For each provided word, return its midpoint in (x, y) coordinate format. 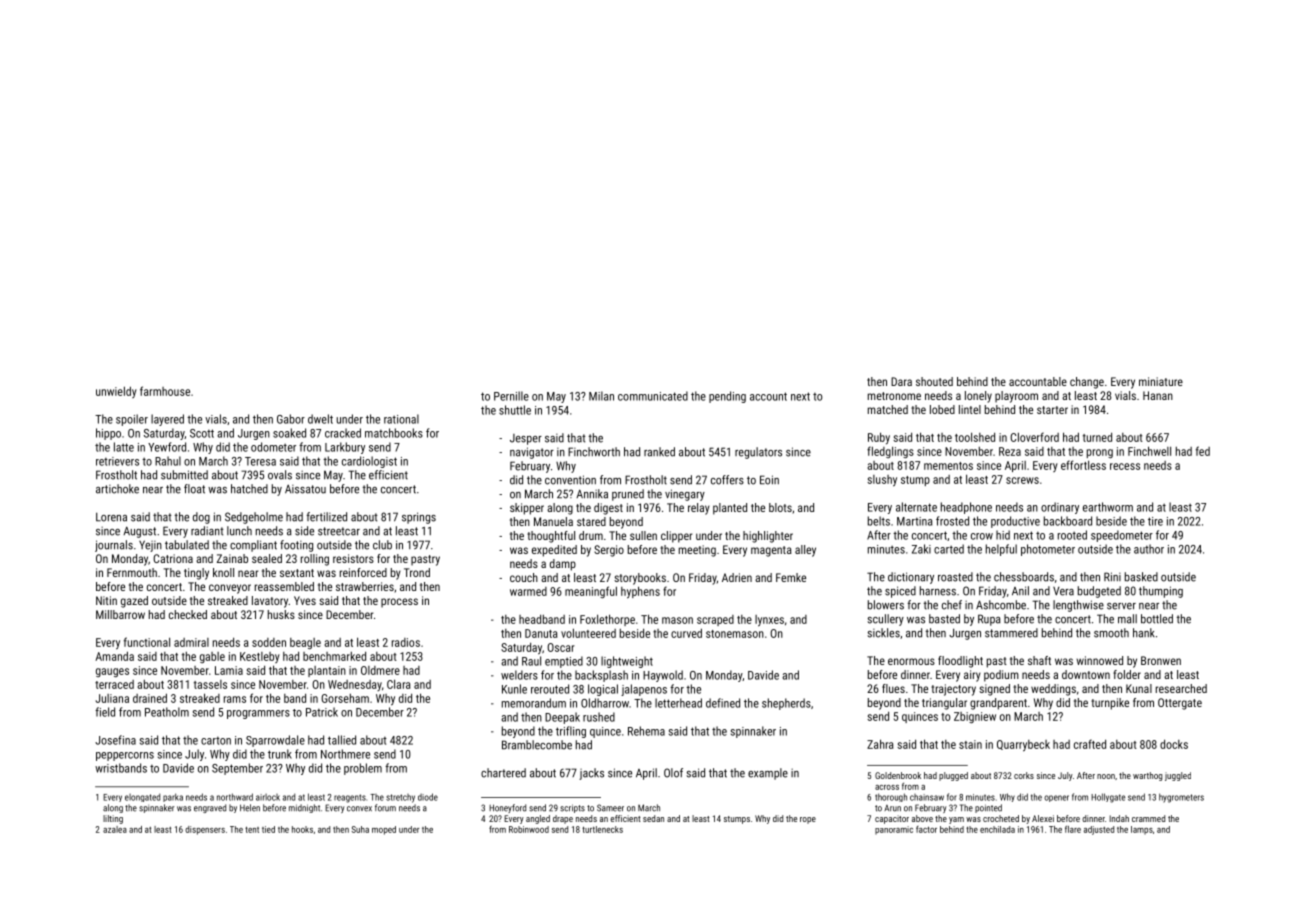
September (237, 769)
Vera (1063, 591)
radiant (207, 531)
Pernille (511, 396)
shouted (934, 381)
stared (591, 521)
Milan (601, 396)
